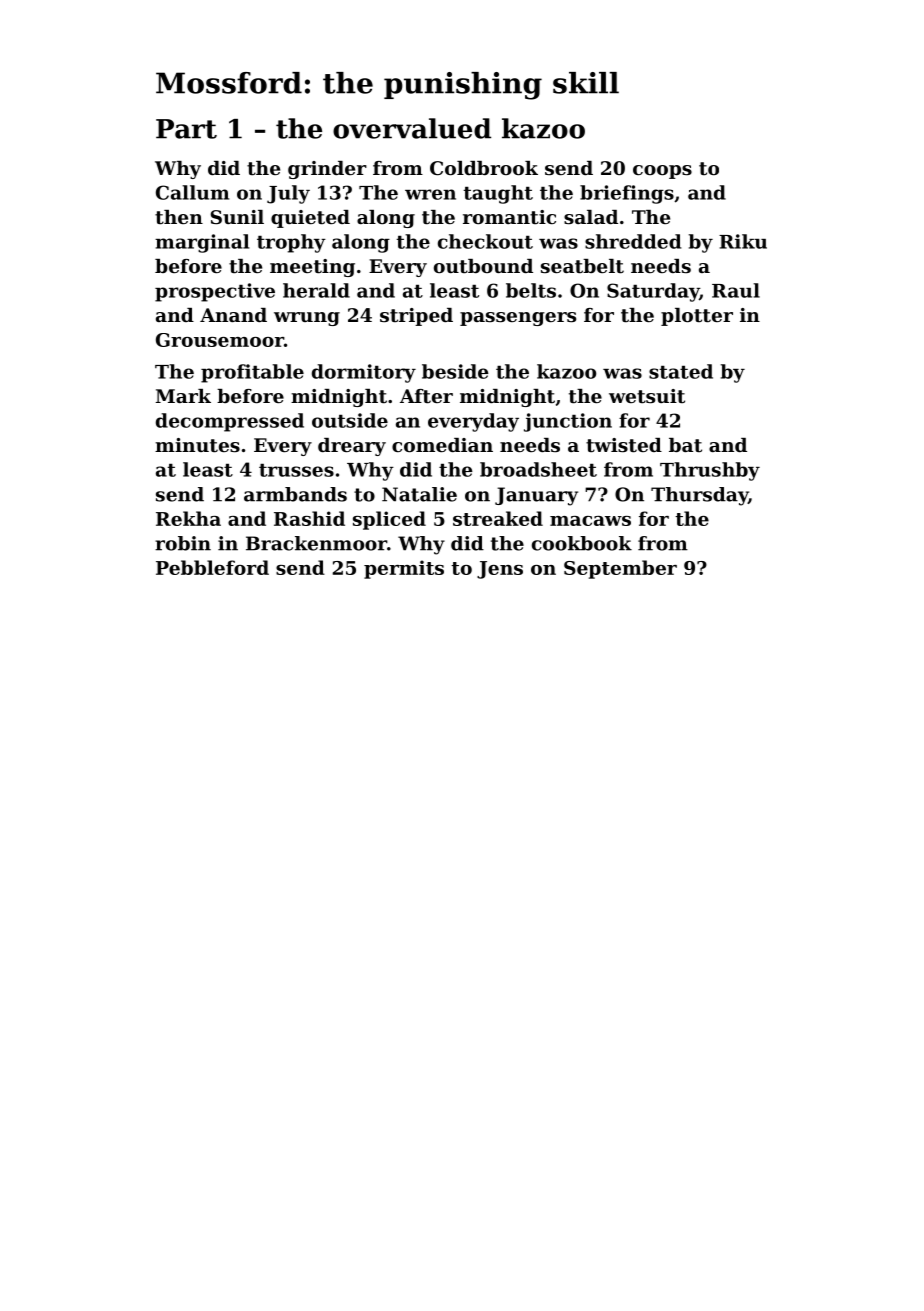  I want to click on Anand, so click(233, 315).
